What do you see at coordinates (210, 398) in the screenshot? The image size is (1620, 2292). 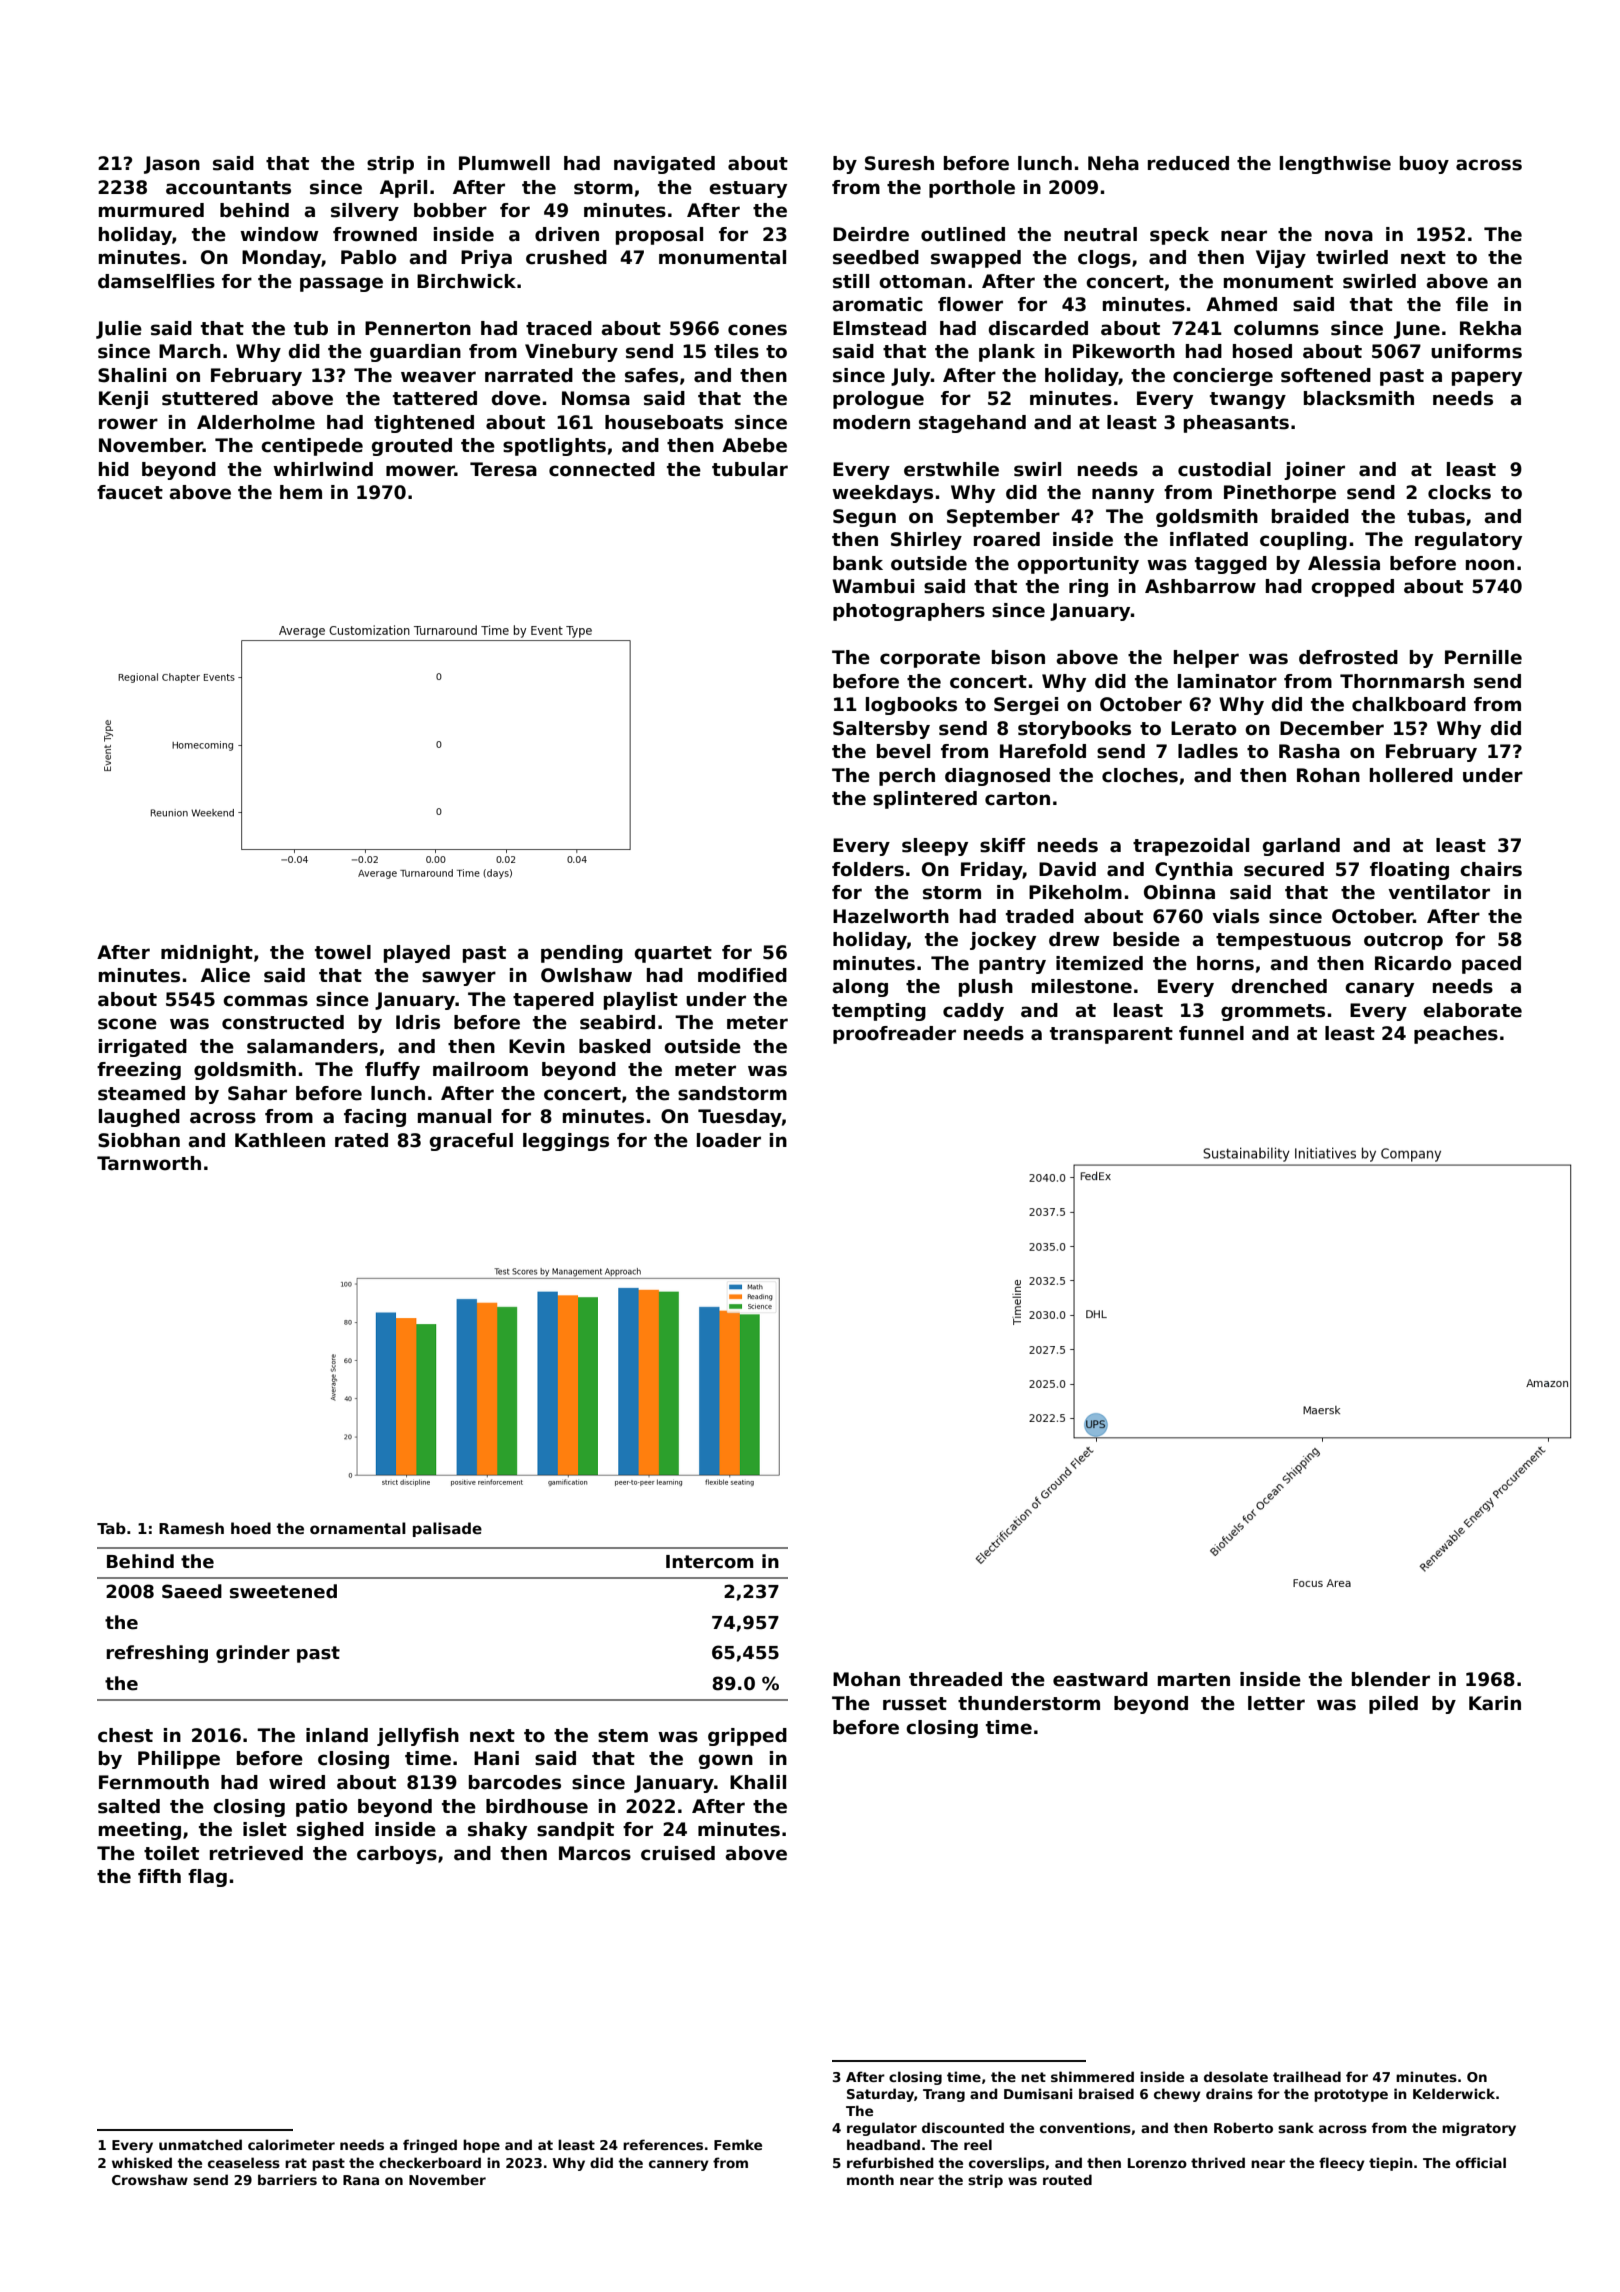 I see `stuttered` at bounding box center [210, 398].
